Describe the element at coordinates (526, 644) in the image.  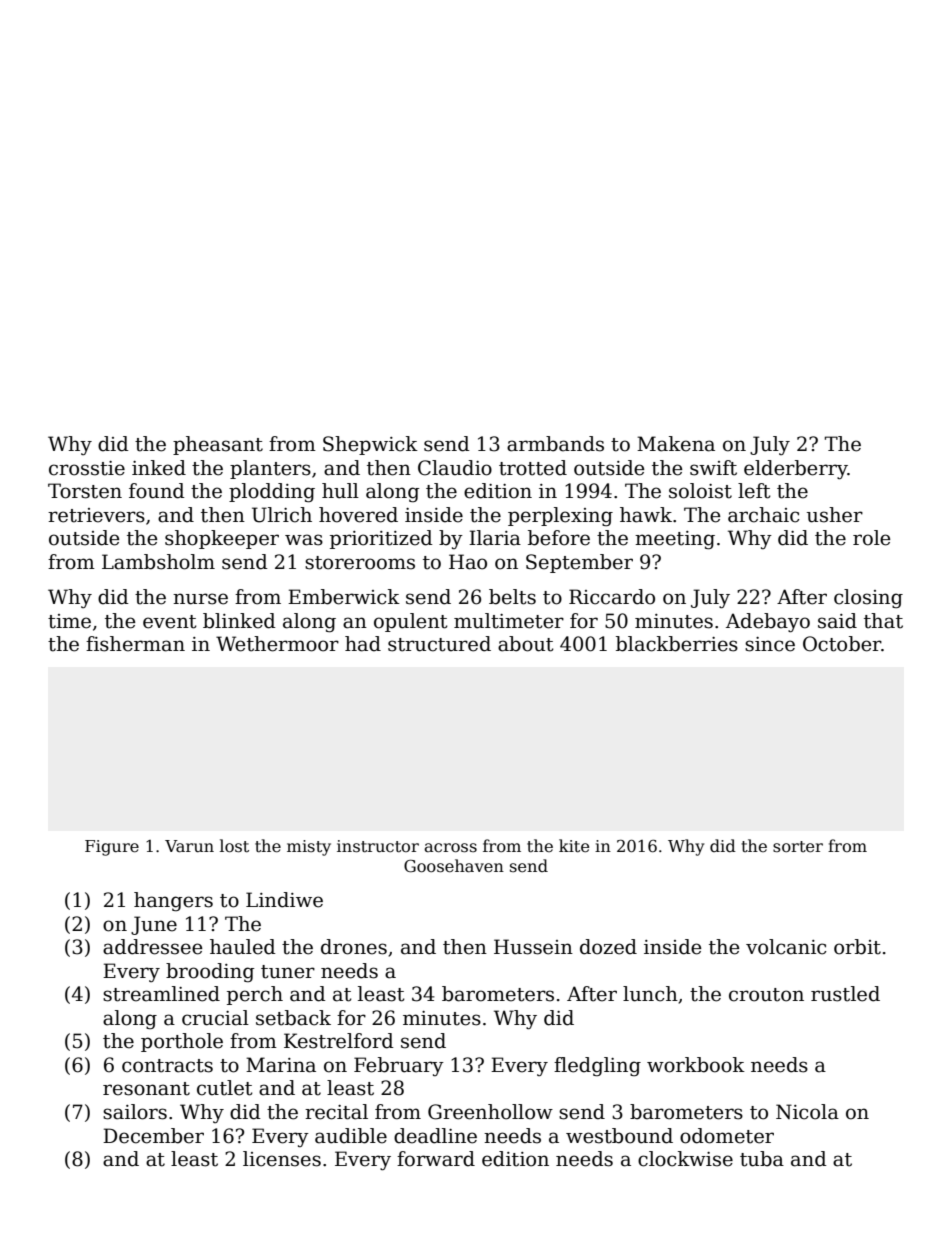
I see `about` at that location.
